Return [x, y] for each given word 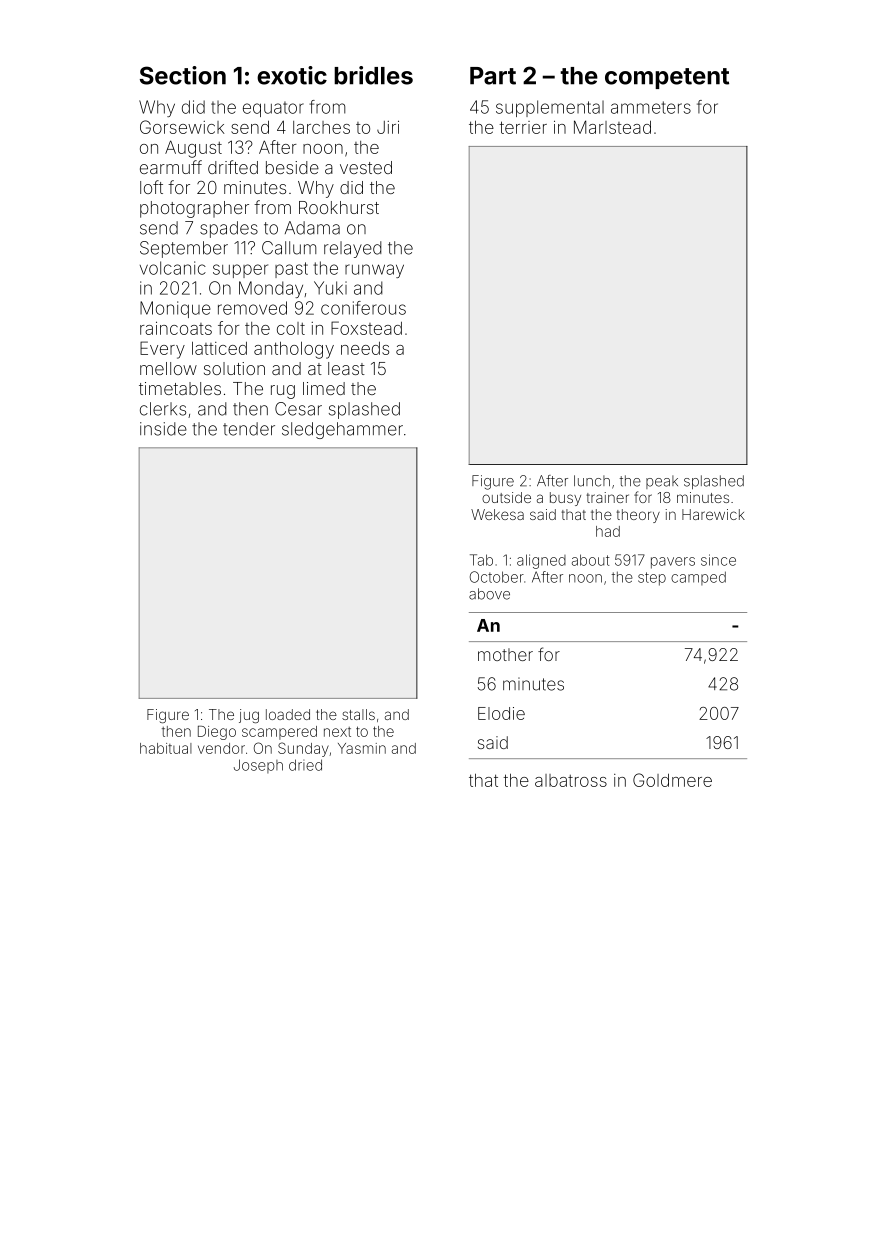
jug [249, 716]
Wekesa [497, 514]
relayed [353, 249]
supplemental [550, 108]
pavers [673, 563]
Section [183, 75]
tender [249, 429]
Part [493, 76]
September [184, 249]
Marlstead [612, 127]
